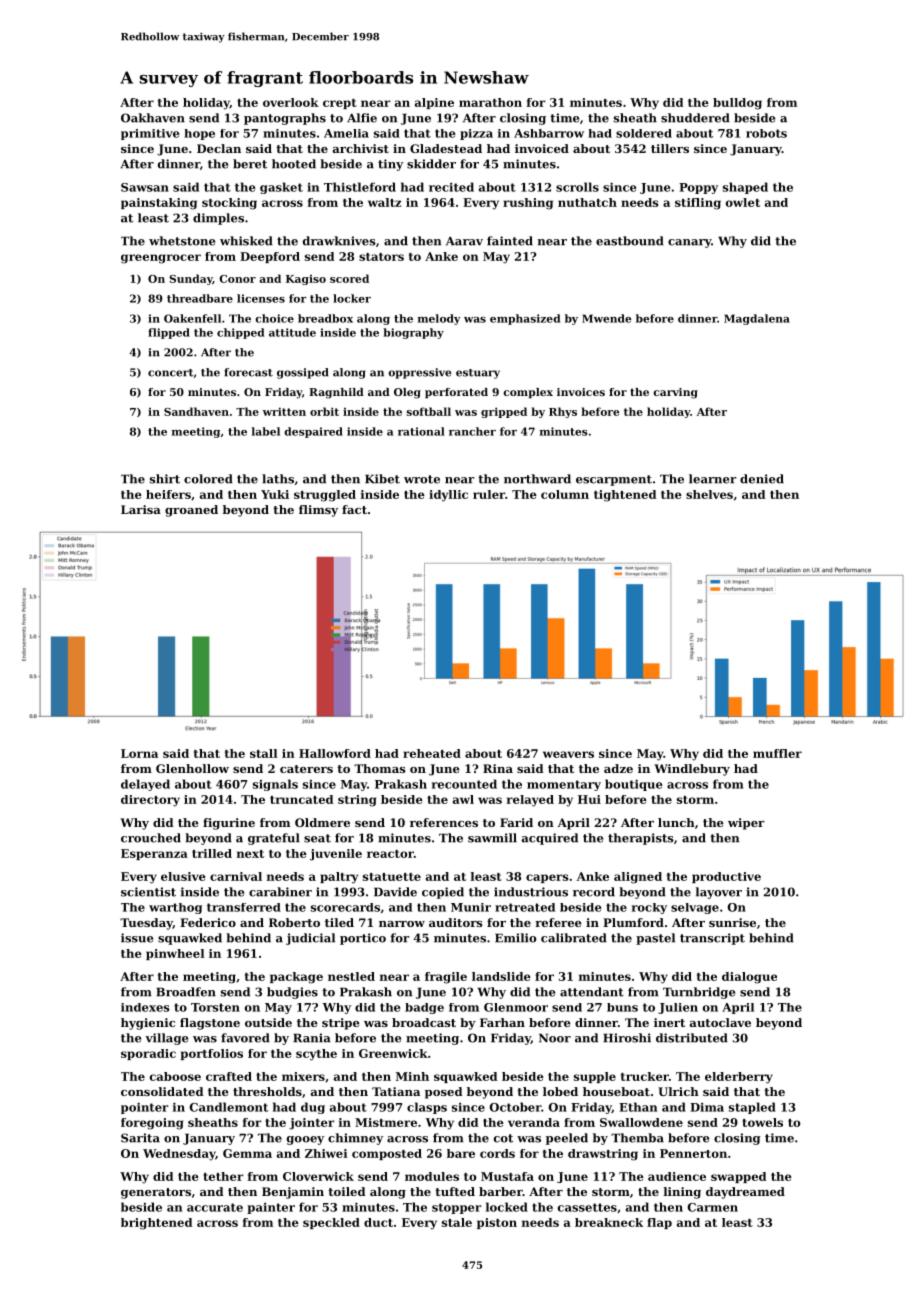 This screenshot has width=924, height=1308. I want to click on sunrise, so click(732, 922).
